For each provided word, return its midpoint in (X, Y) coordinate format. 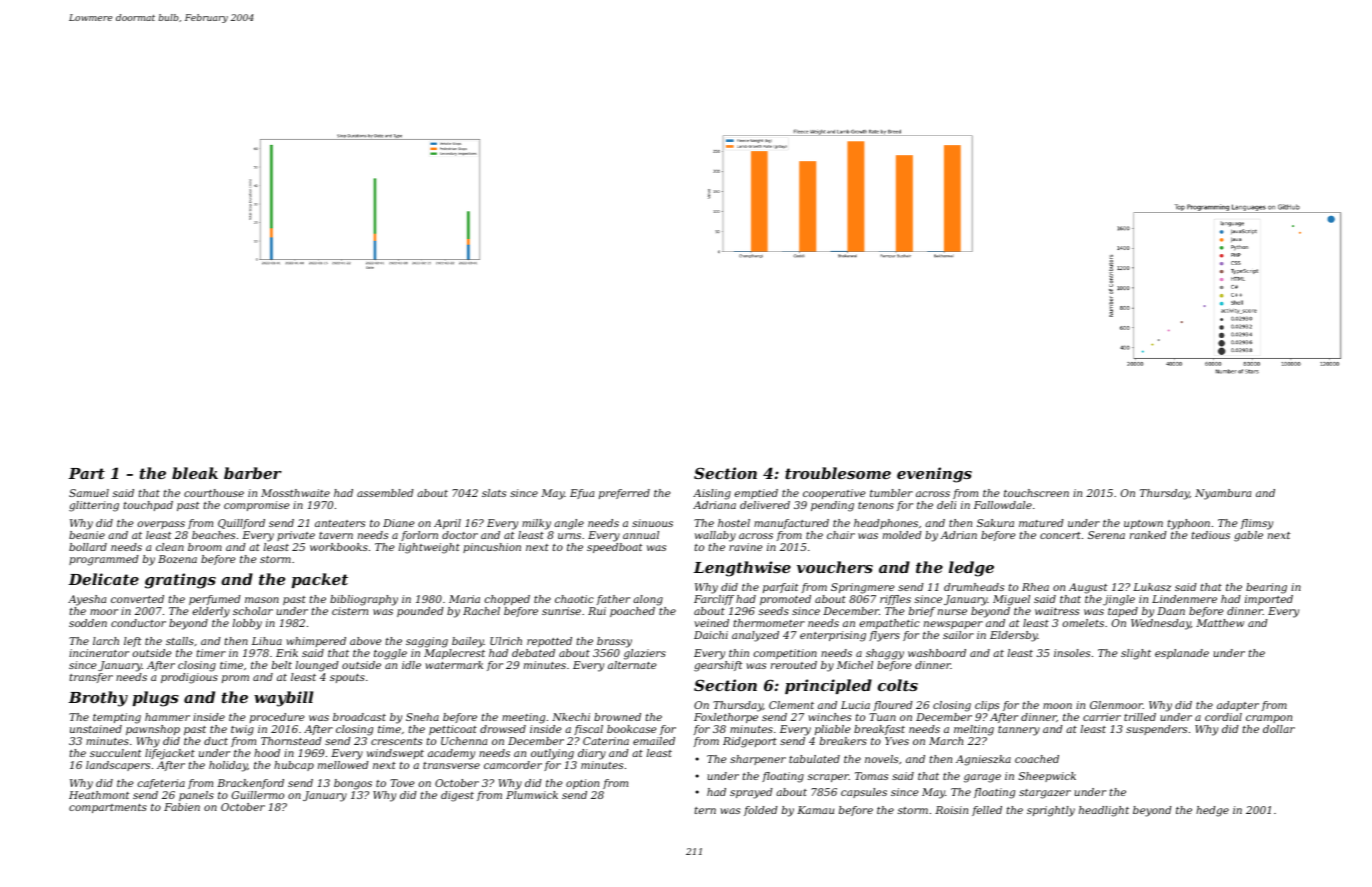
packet (320, 580)
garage (982, 778)
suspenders (1156, 730)
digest (457, 796)
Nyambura (1223, 494)
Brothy (98, 699)
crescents (396, 741)
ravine (746, 547)
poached (632, 612)
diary (592, 754)
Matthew (1220, 623)
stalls (180, 641)
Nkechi (571, 717)
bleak (195, 473)
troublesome (838, 473)
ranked (1148, 535)
